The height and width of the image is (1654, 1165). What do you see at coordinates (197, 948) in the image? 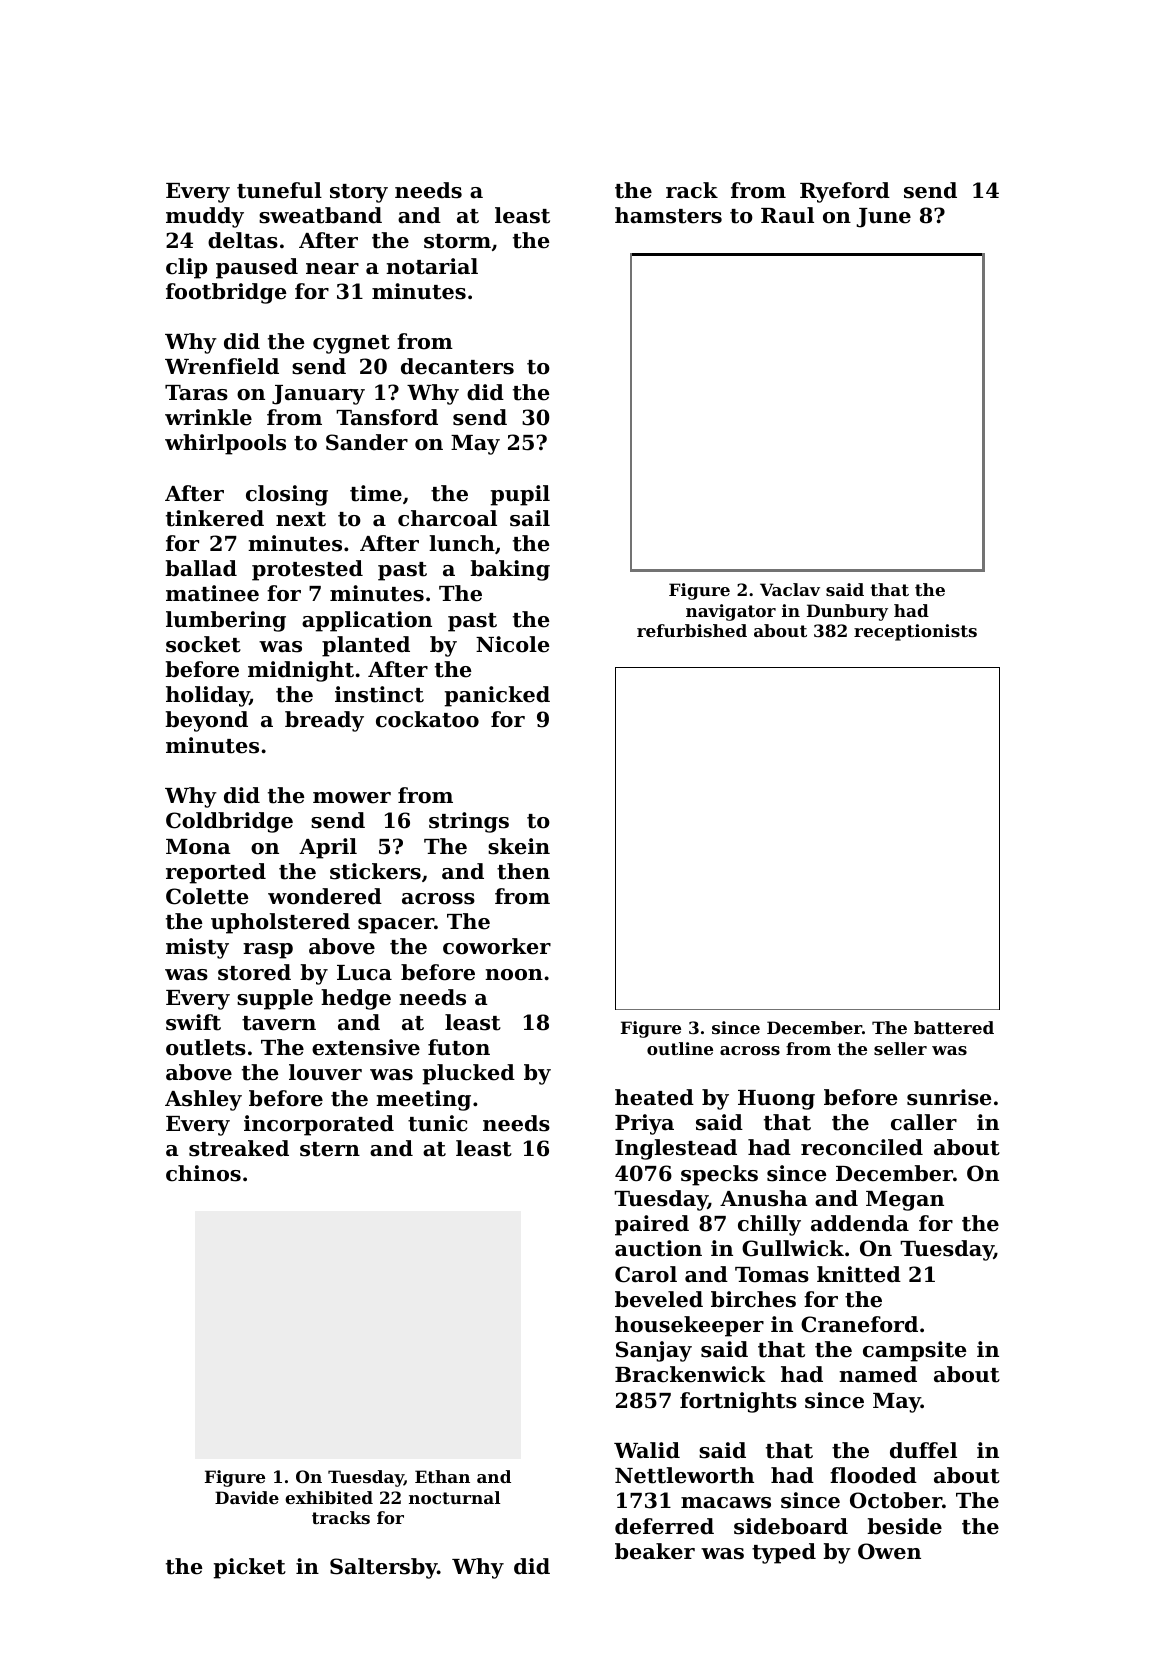
I see `misty` at bounding box center [197, 948].
